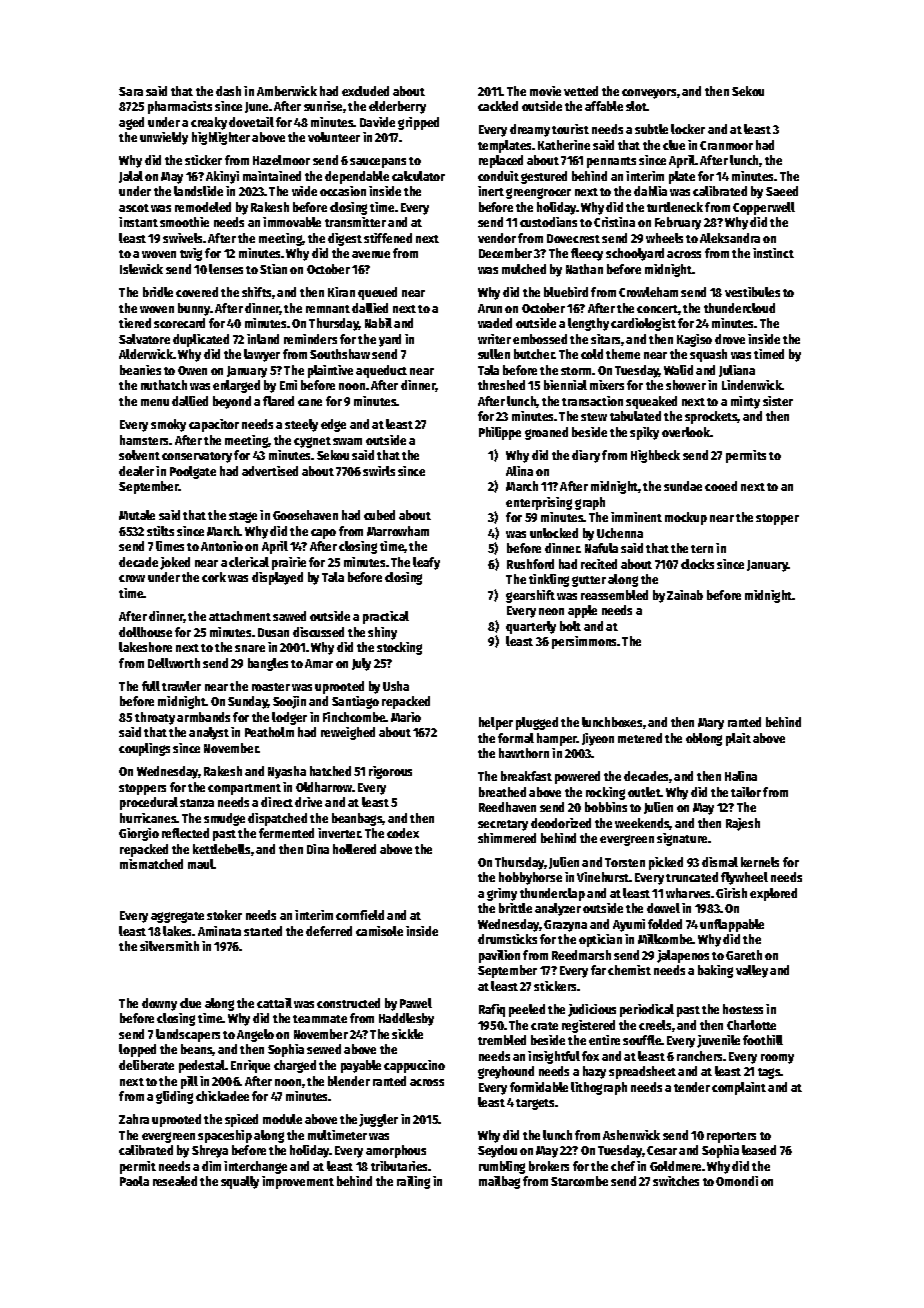 This screenshot has width=924, height=1308. I want to click on excluded, so click(365, 91).
